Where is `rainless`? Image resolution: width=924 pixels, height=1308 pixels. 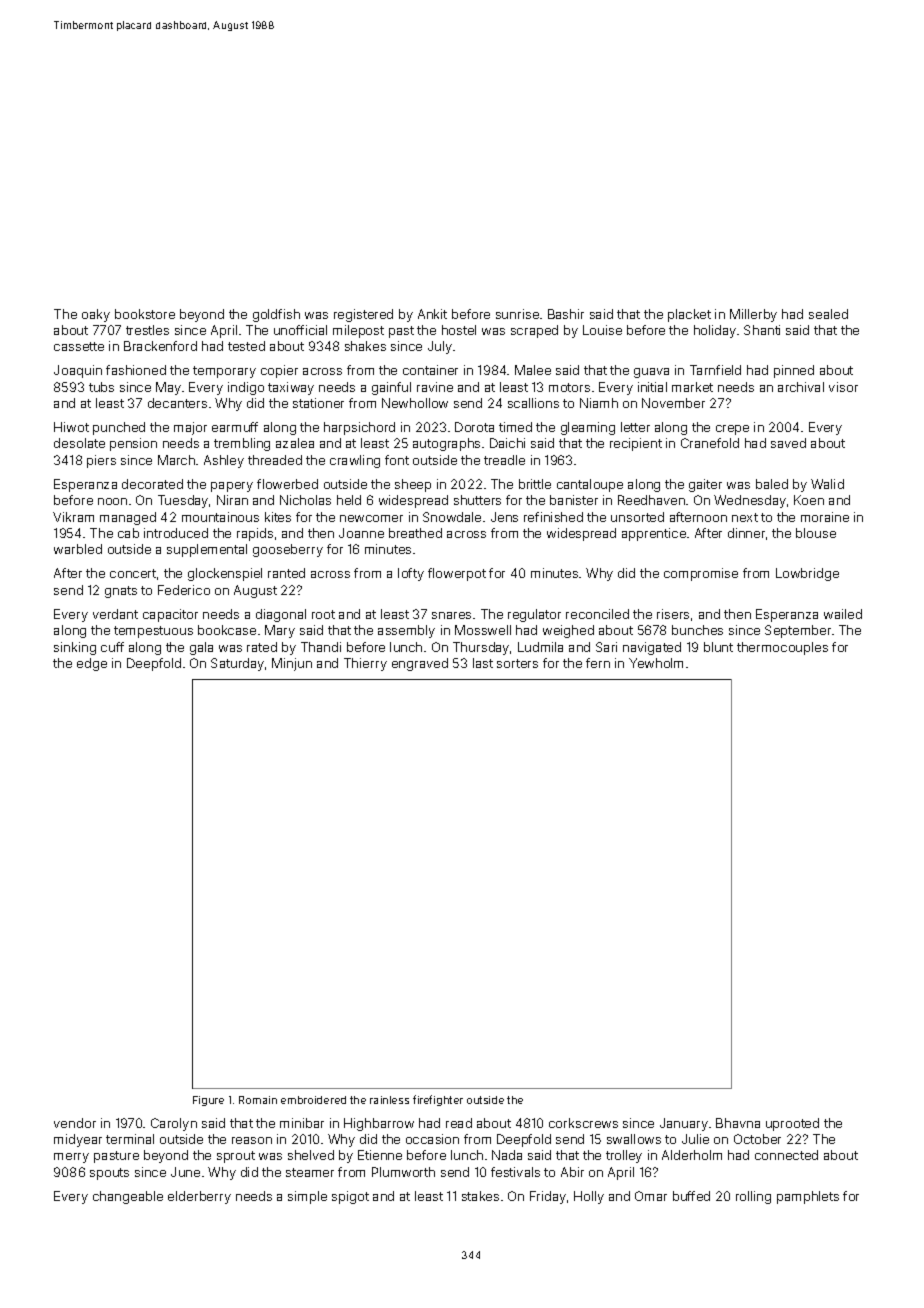
rainless is located at coordinates (389, 1100).
